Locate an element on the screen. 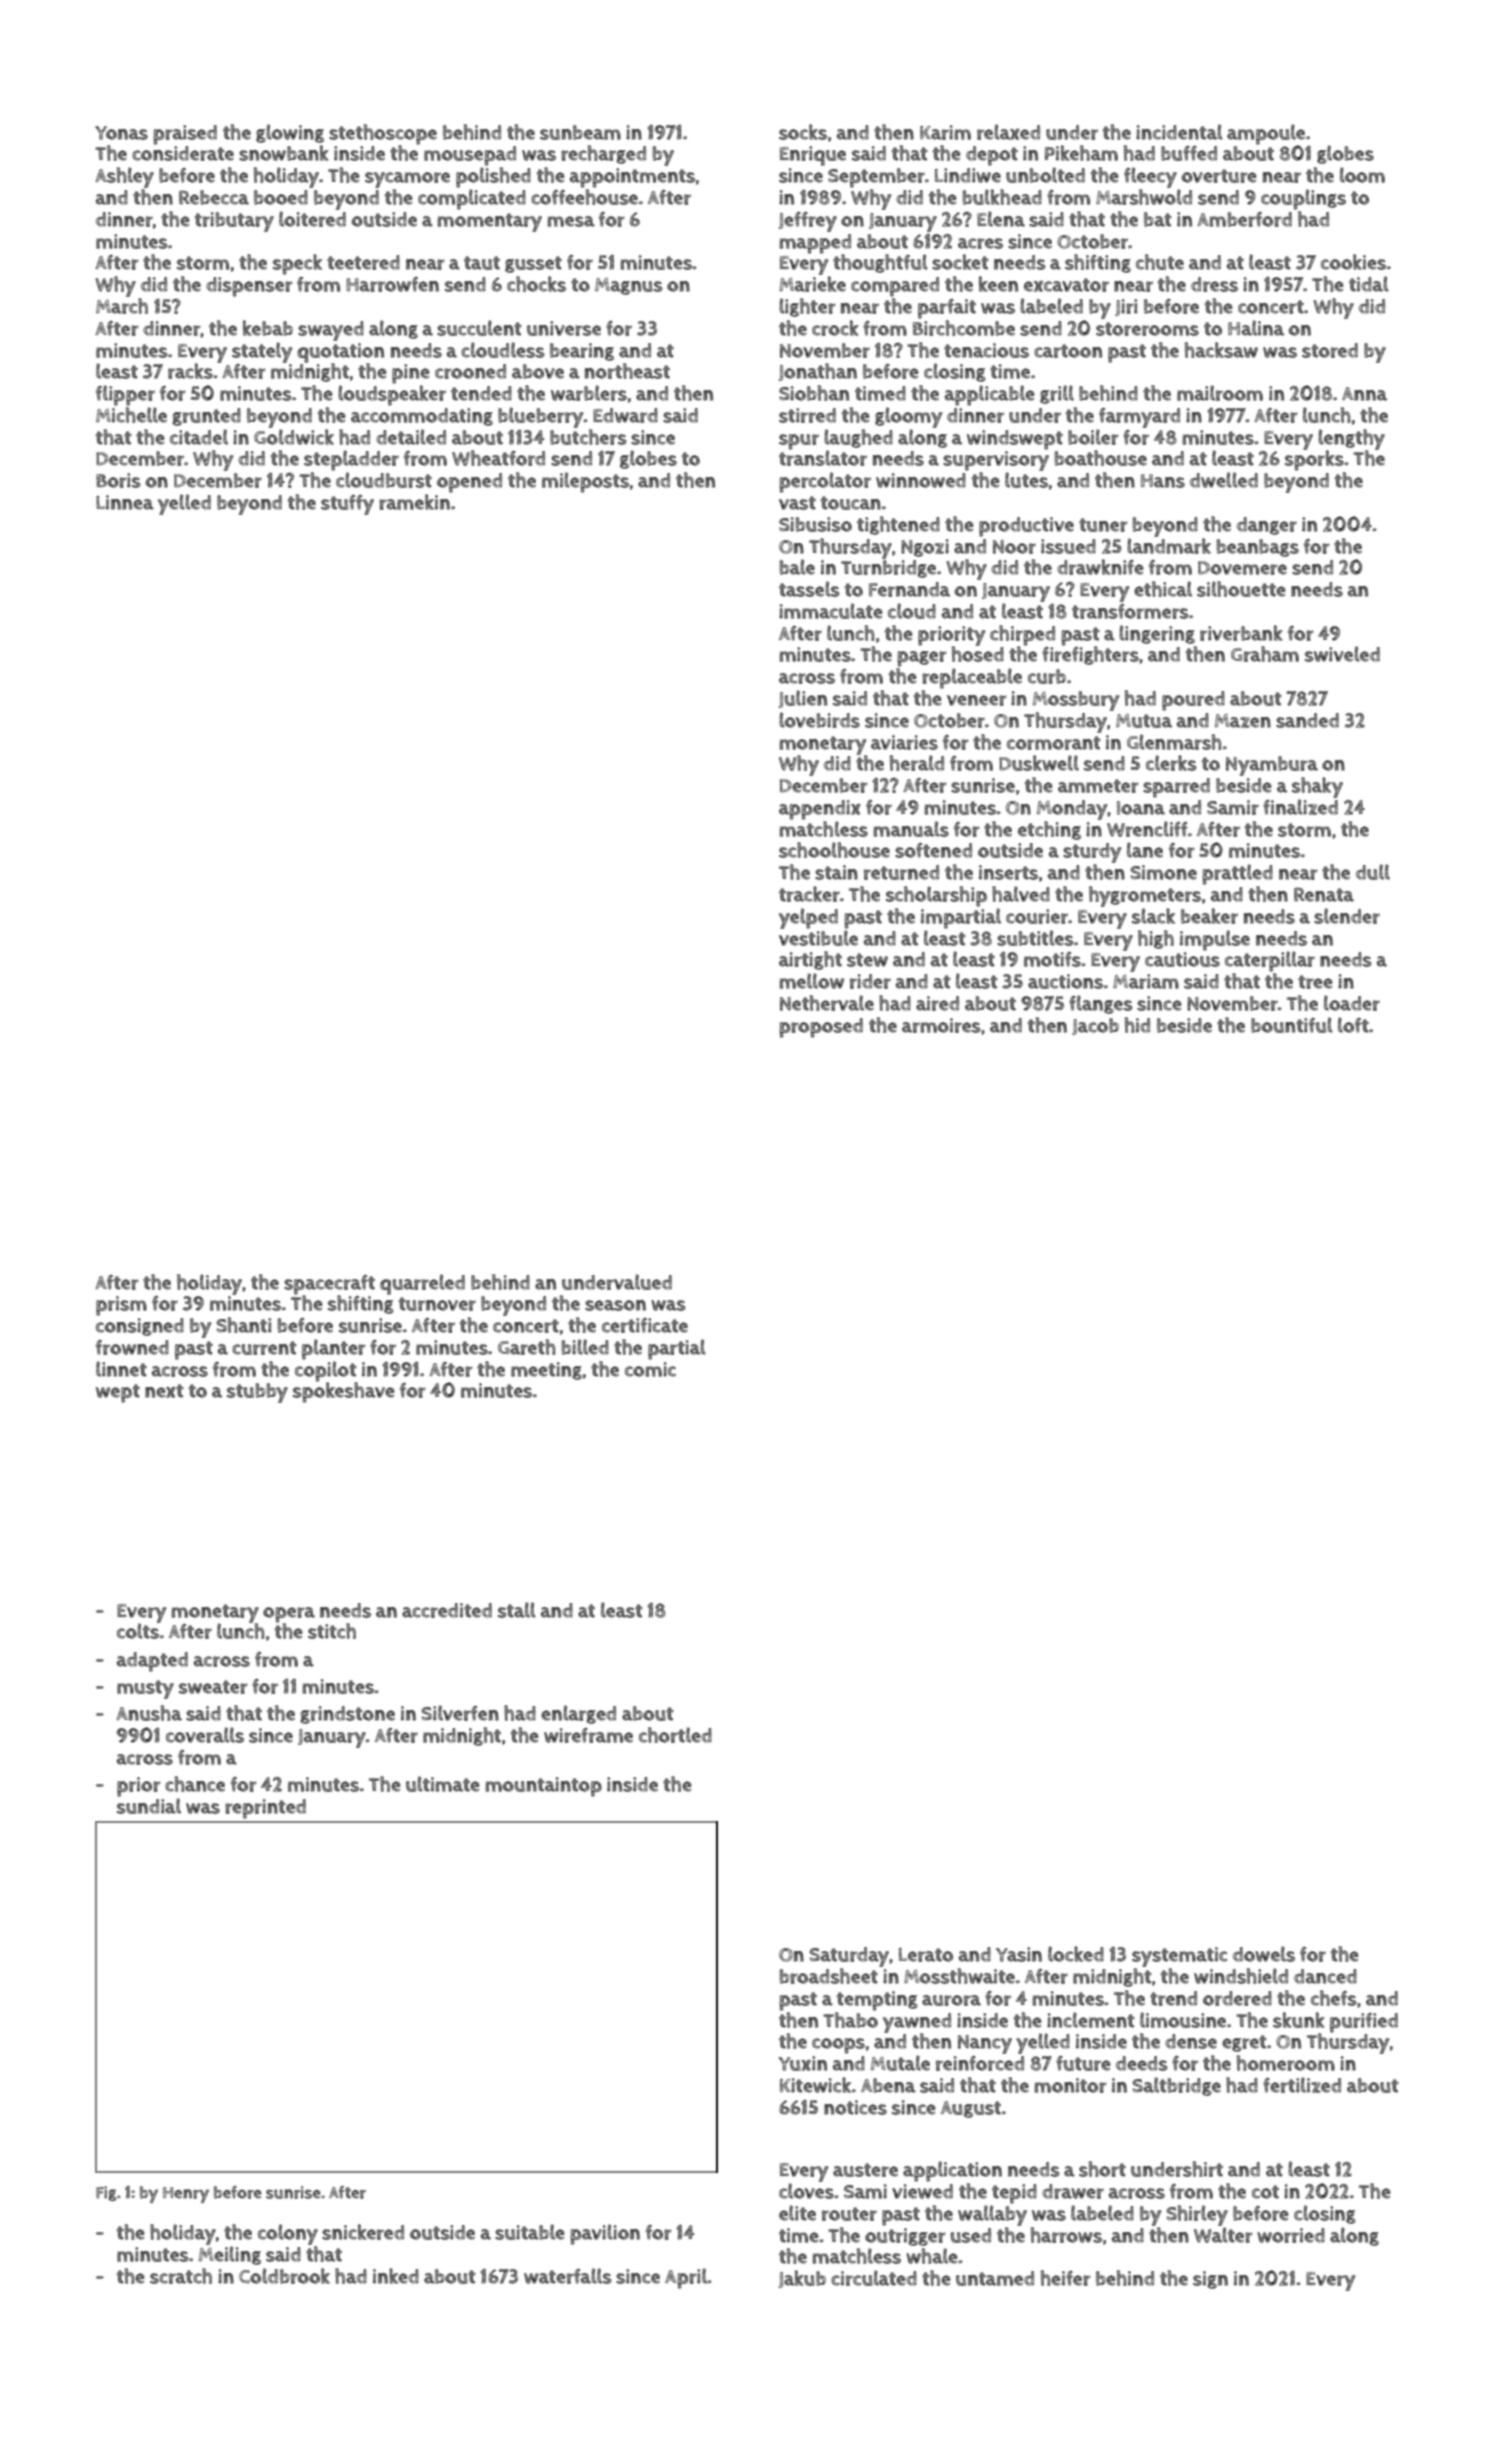 This screenshot has height=2464, width=1496. yelped is located at coordinates (808, 918).
